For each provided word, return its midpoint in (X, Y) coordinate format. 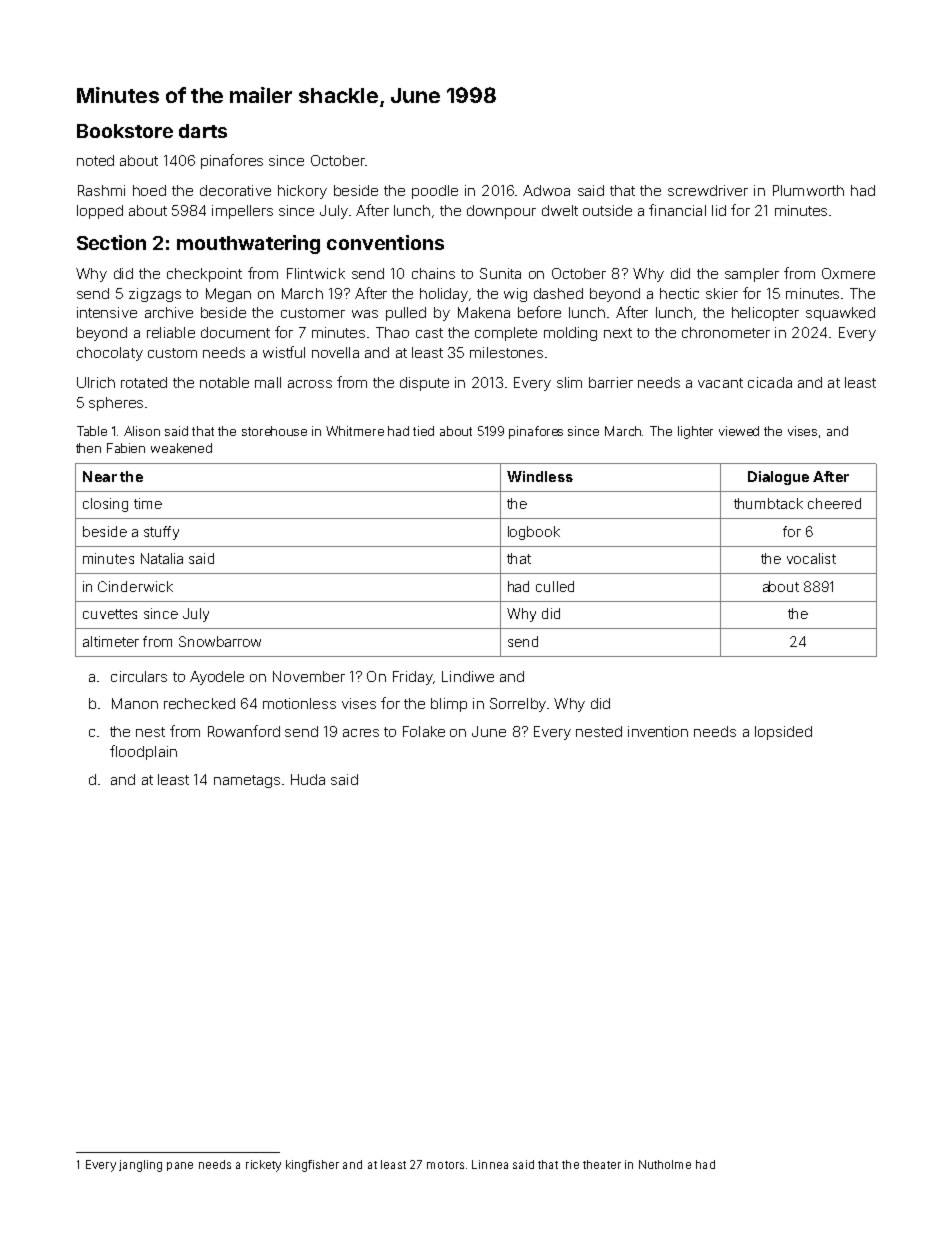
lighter (695, 432)
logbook (534, 533)
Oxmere (848, 273)
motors (445, 1165)
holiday (444, 295)
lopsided (783, 733)
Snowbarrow (220, 641)
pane (180, 1166)
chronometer (726, 332)
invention (658, 731)
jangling (140, 1166)
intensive (107, 312)
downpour (501, 212)
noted (95, 160)
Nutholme (665, 1164)
